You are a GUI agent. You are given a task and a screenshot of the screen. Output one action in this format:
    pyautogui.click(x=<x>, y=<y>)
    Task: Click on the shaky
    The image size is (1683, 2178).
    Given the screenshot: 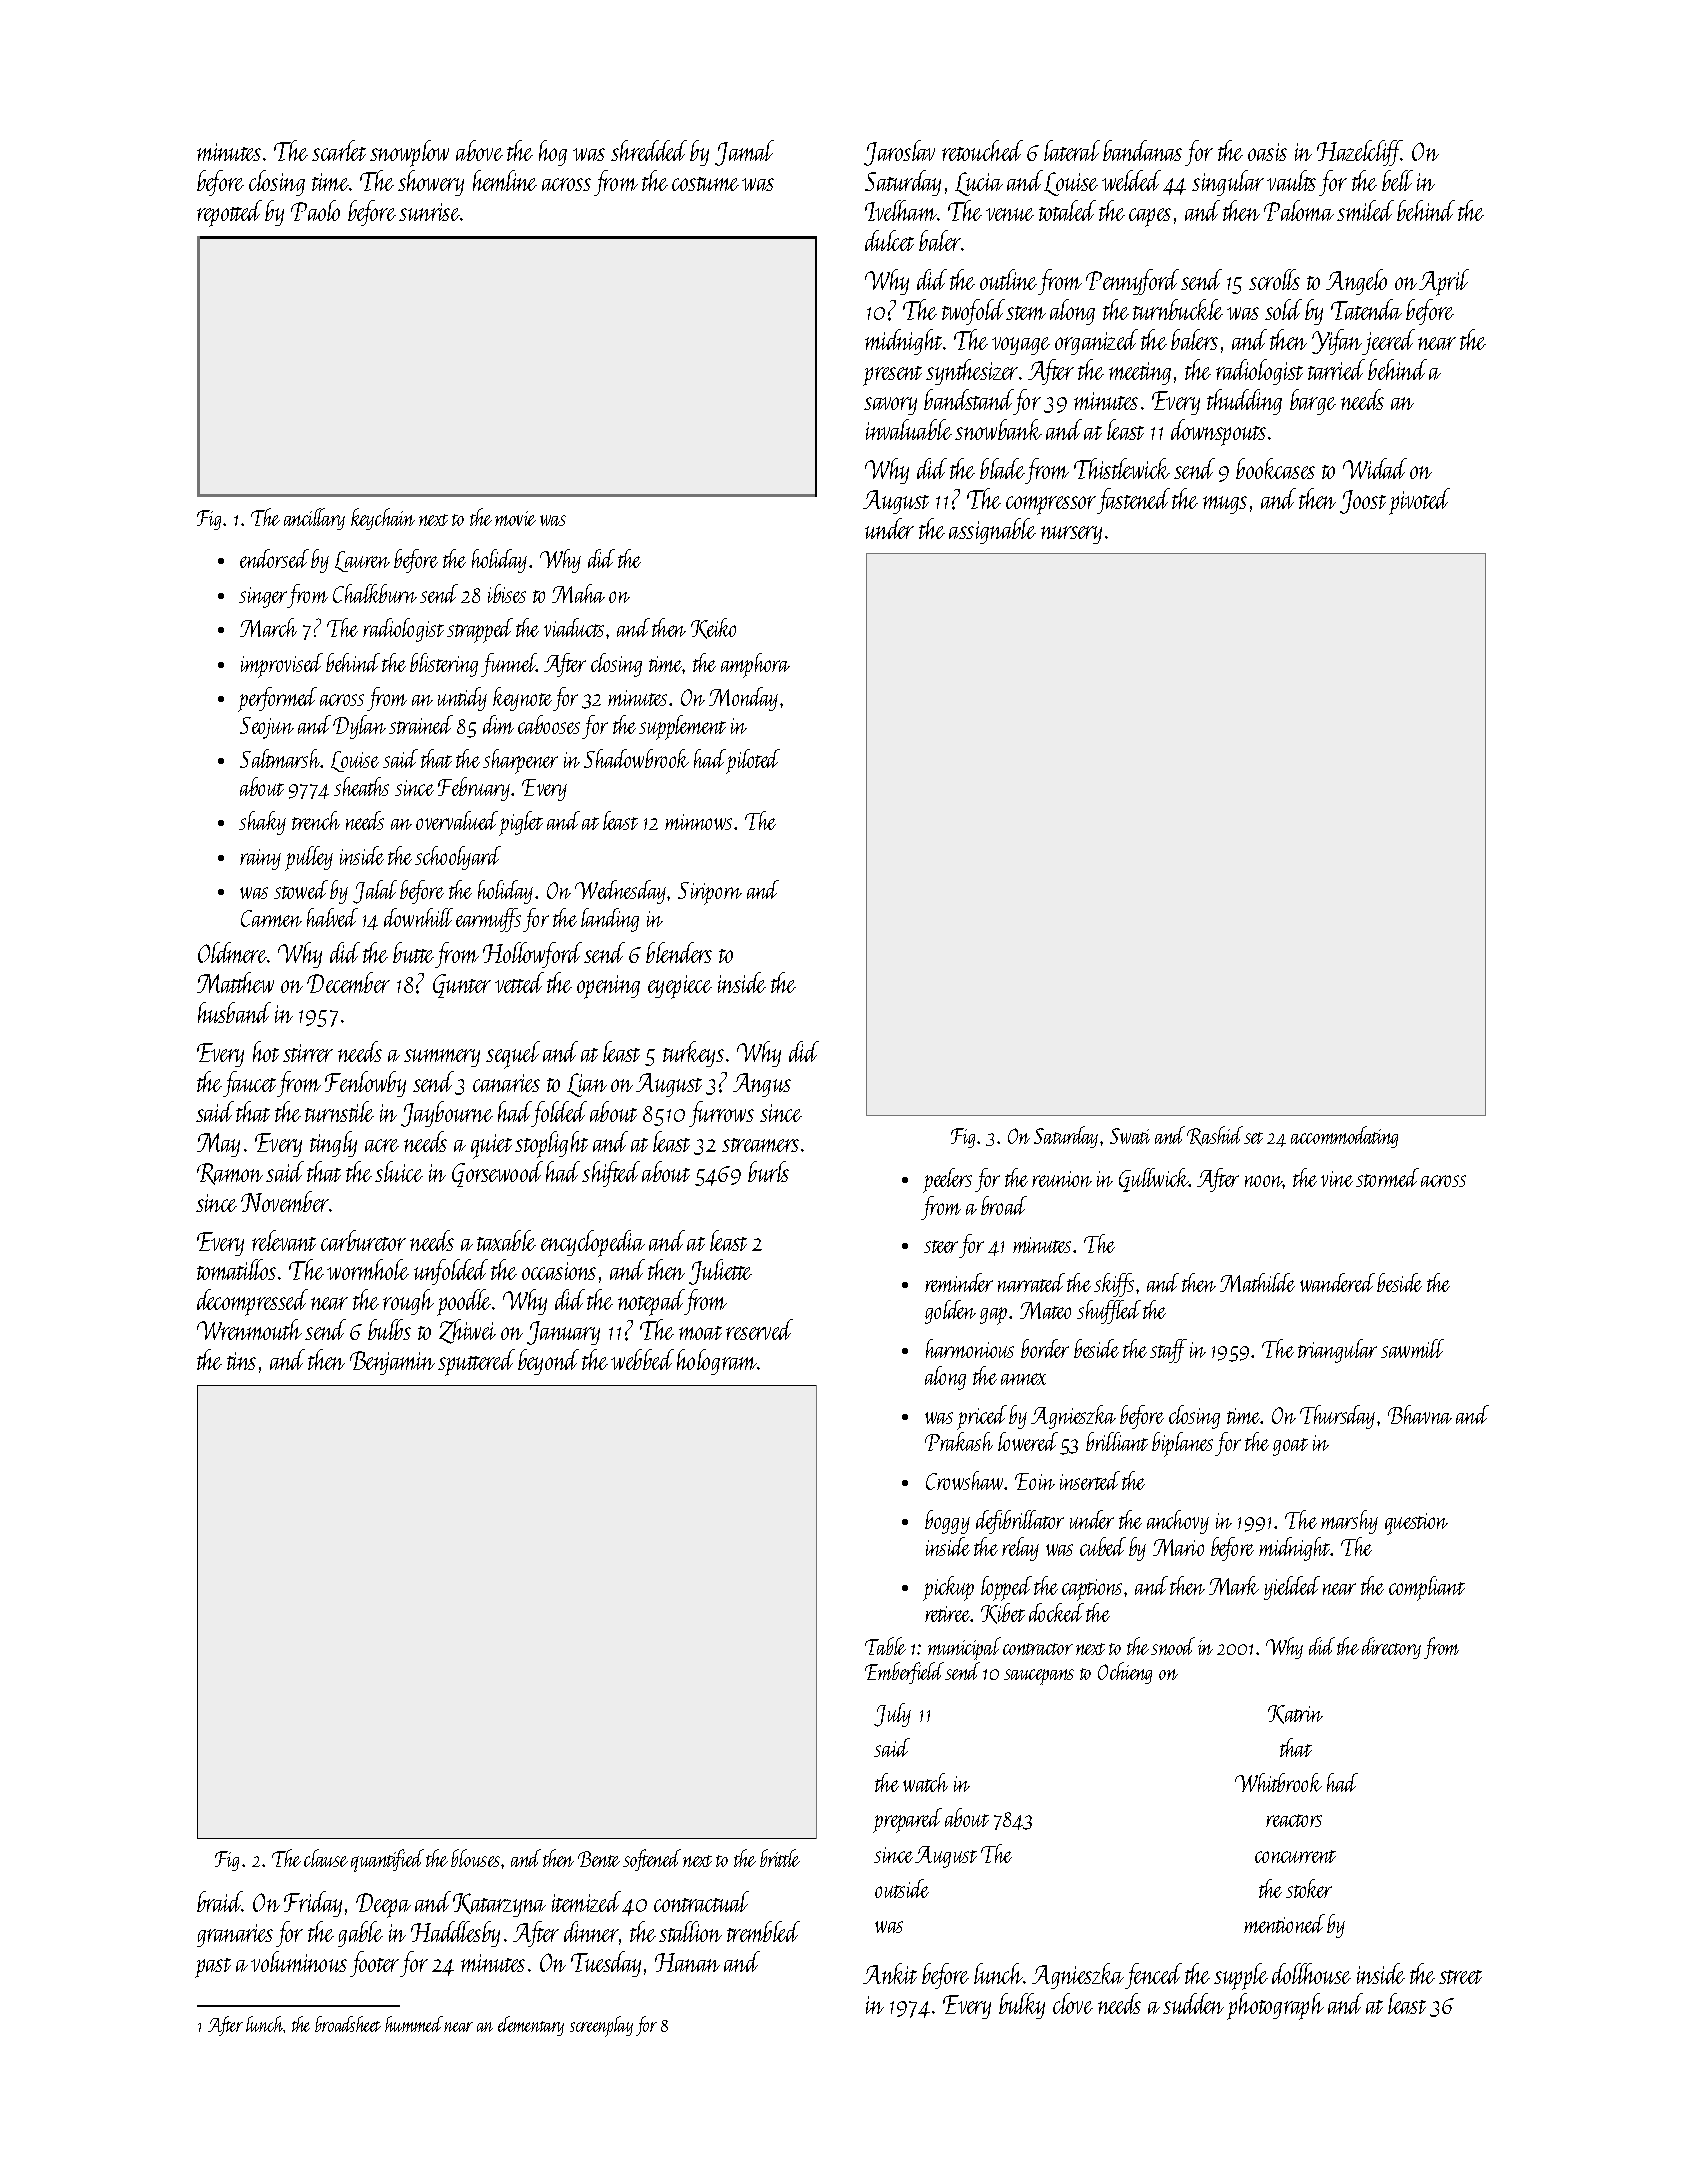 What is the action you would take?
    pyautogui.click(x=262, y=823)
